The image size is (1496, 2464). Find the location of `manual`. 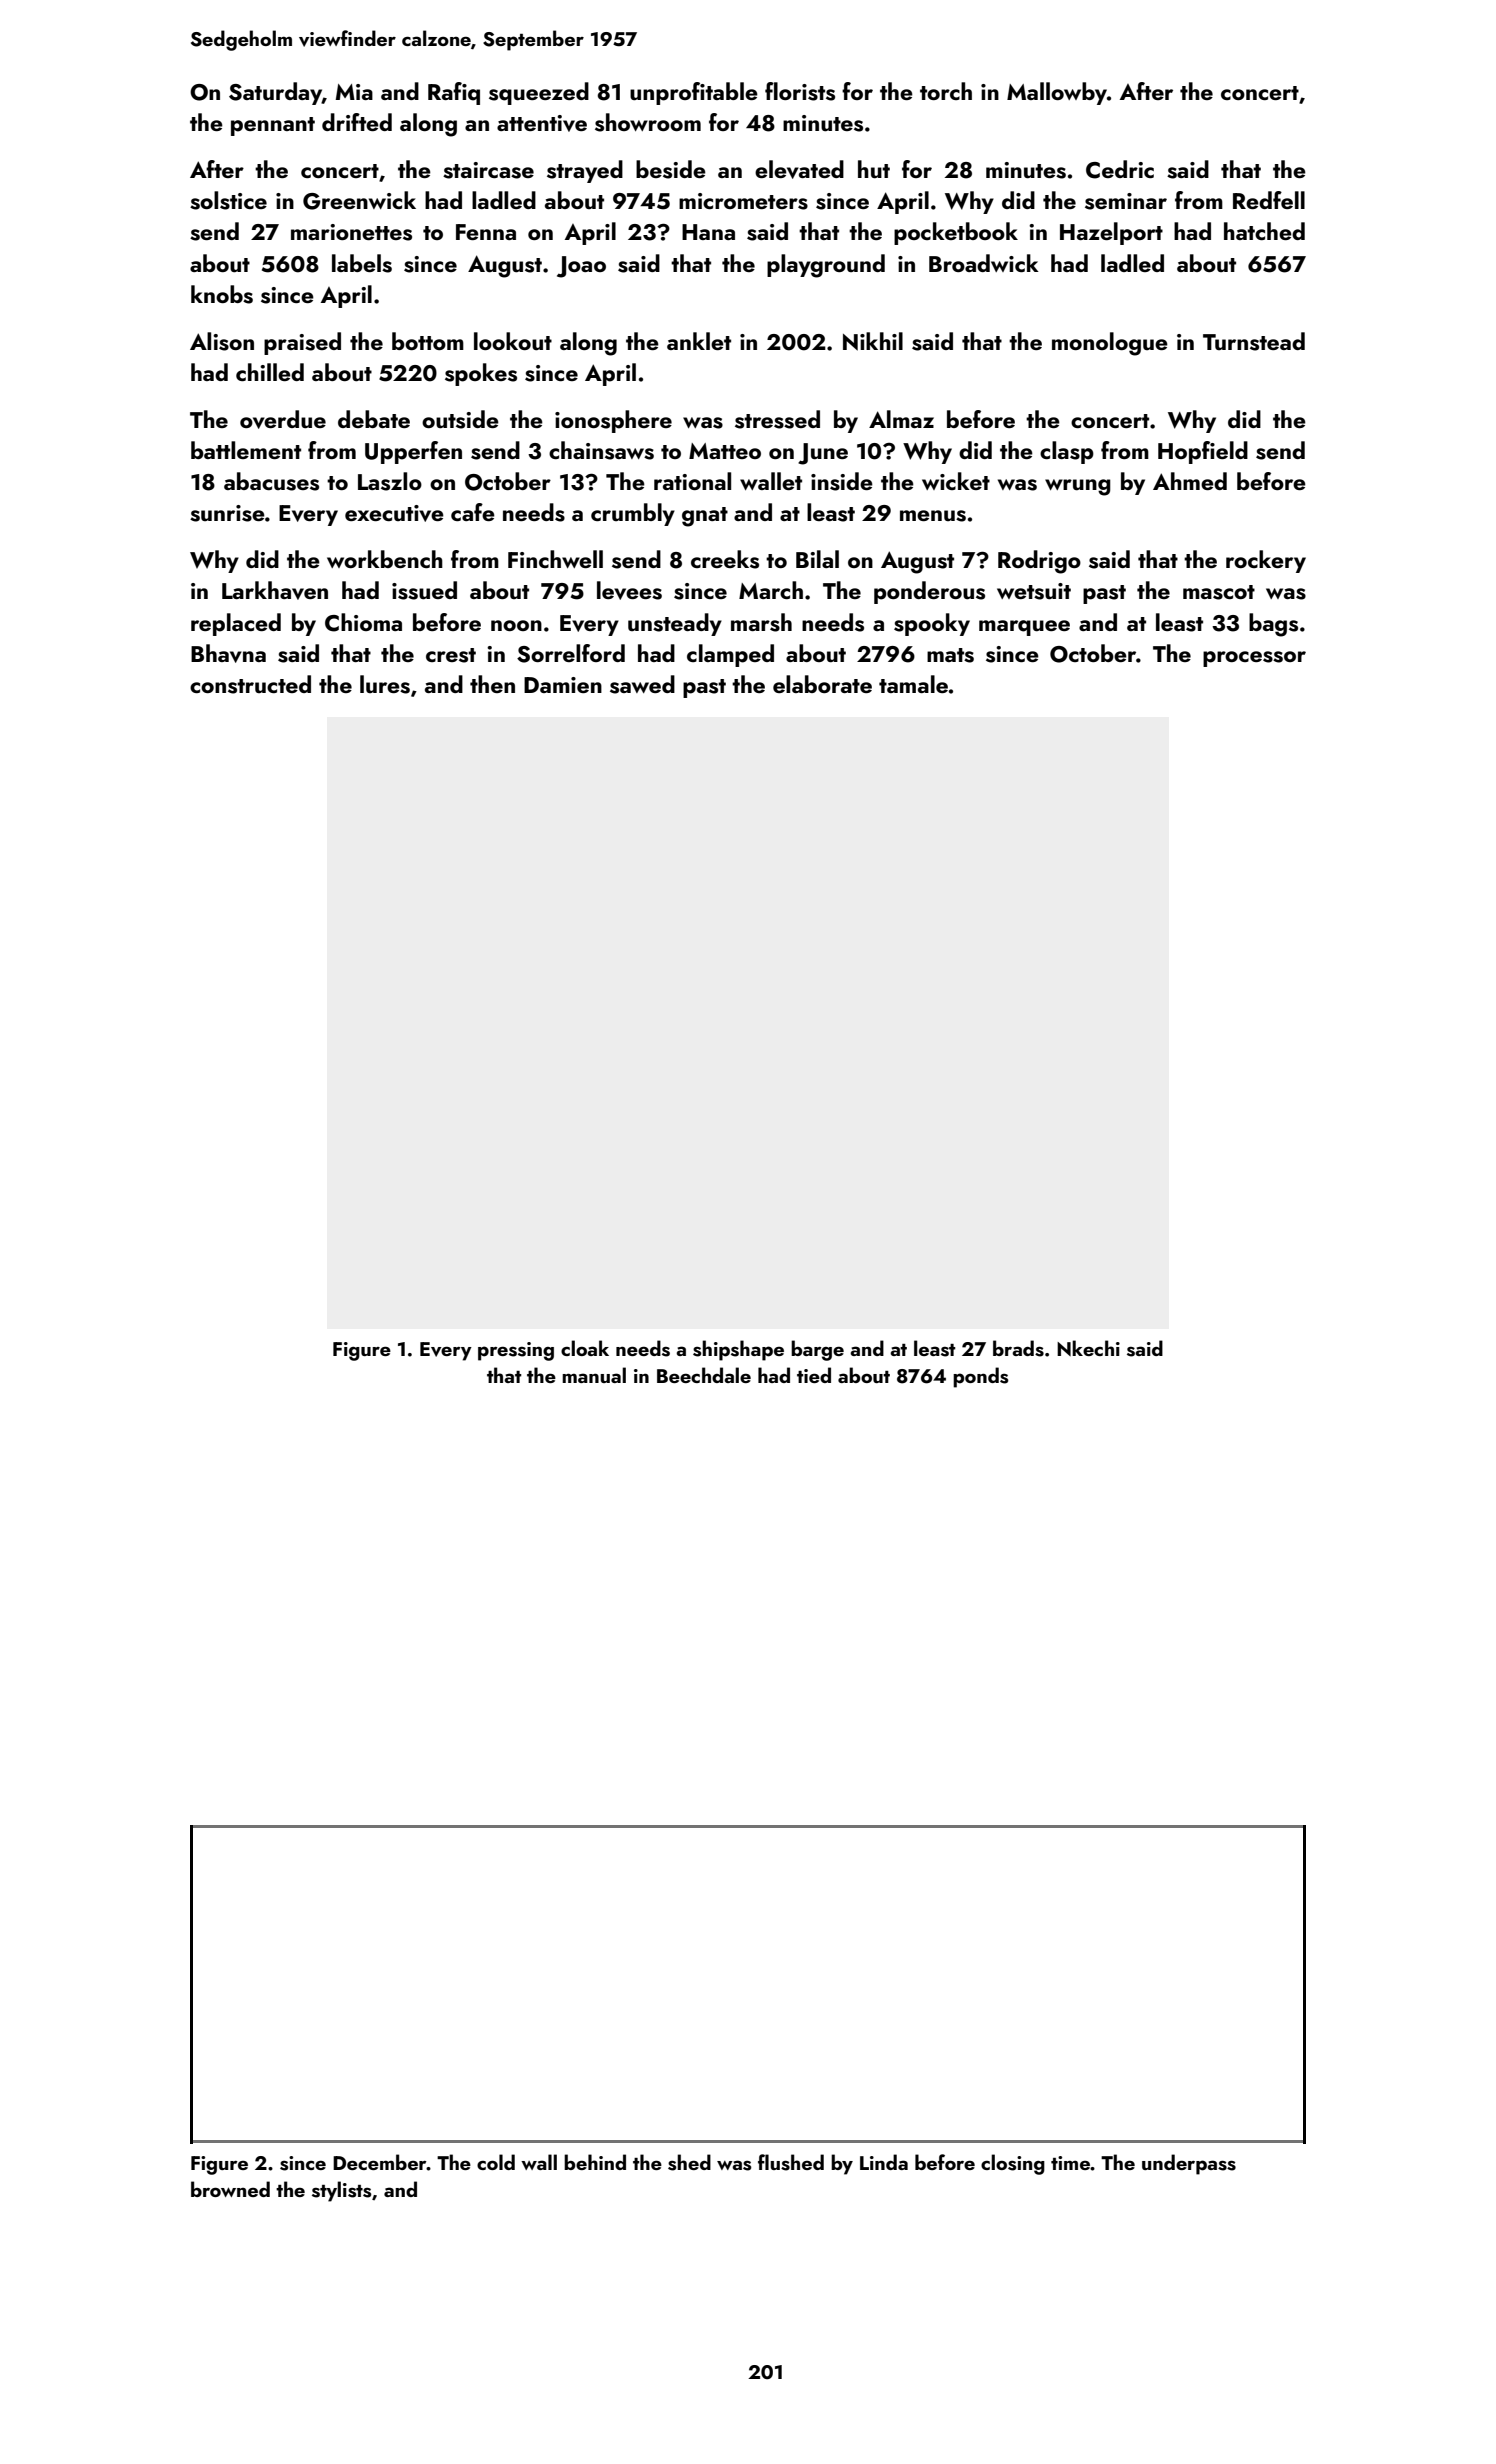

manual is located at coordinates (594, 1375).
